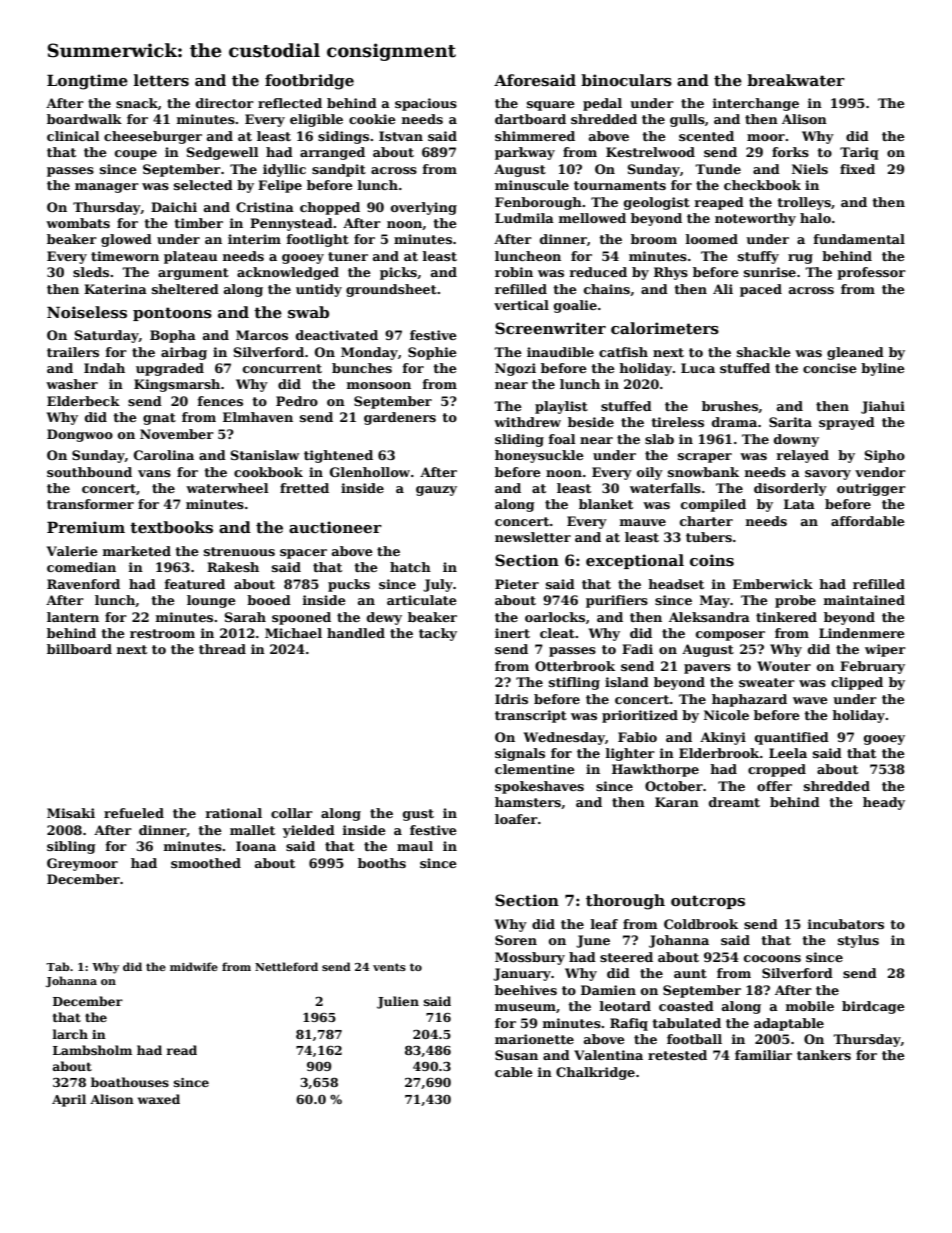  I want to click on Noiseless, so click(87, 312).
